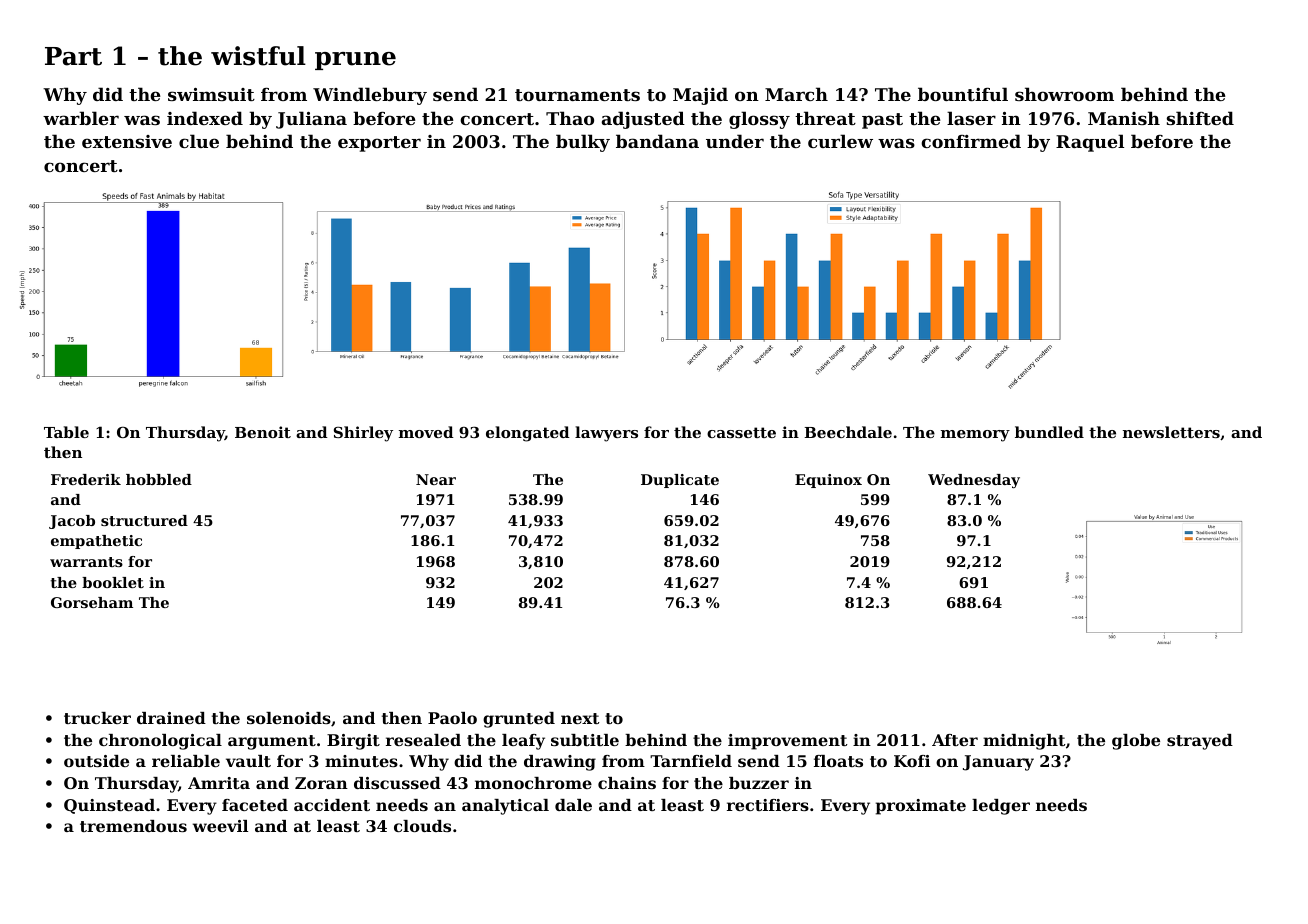 This page has width=1308, height=924. Describe the element at coordinates (426, 432) in the page. I see `moved` at that location.
